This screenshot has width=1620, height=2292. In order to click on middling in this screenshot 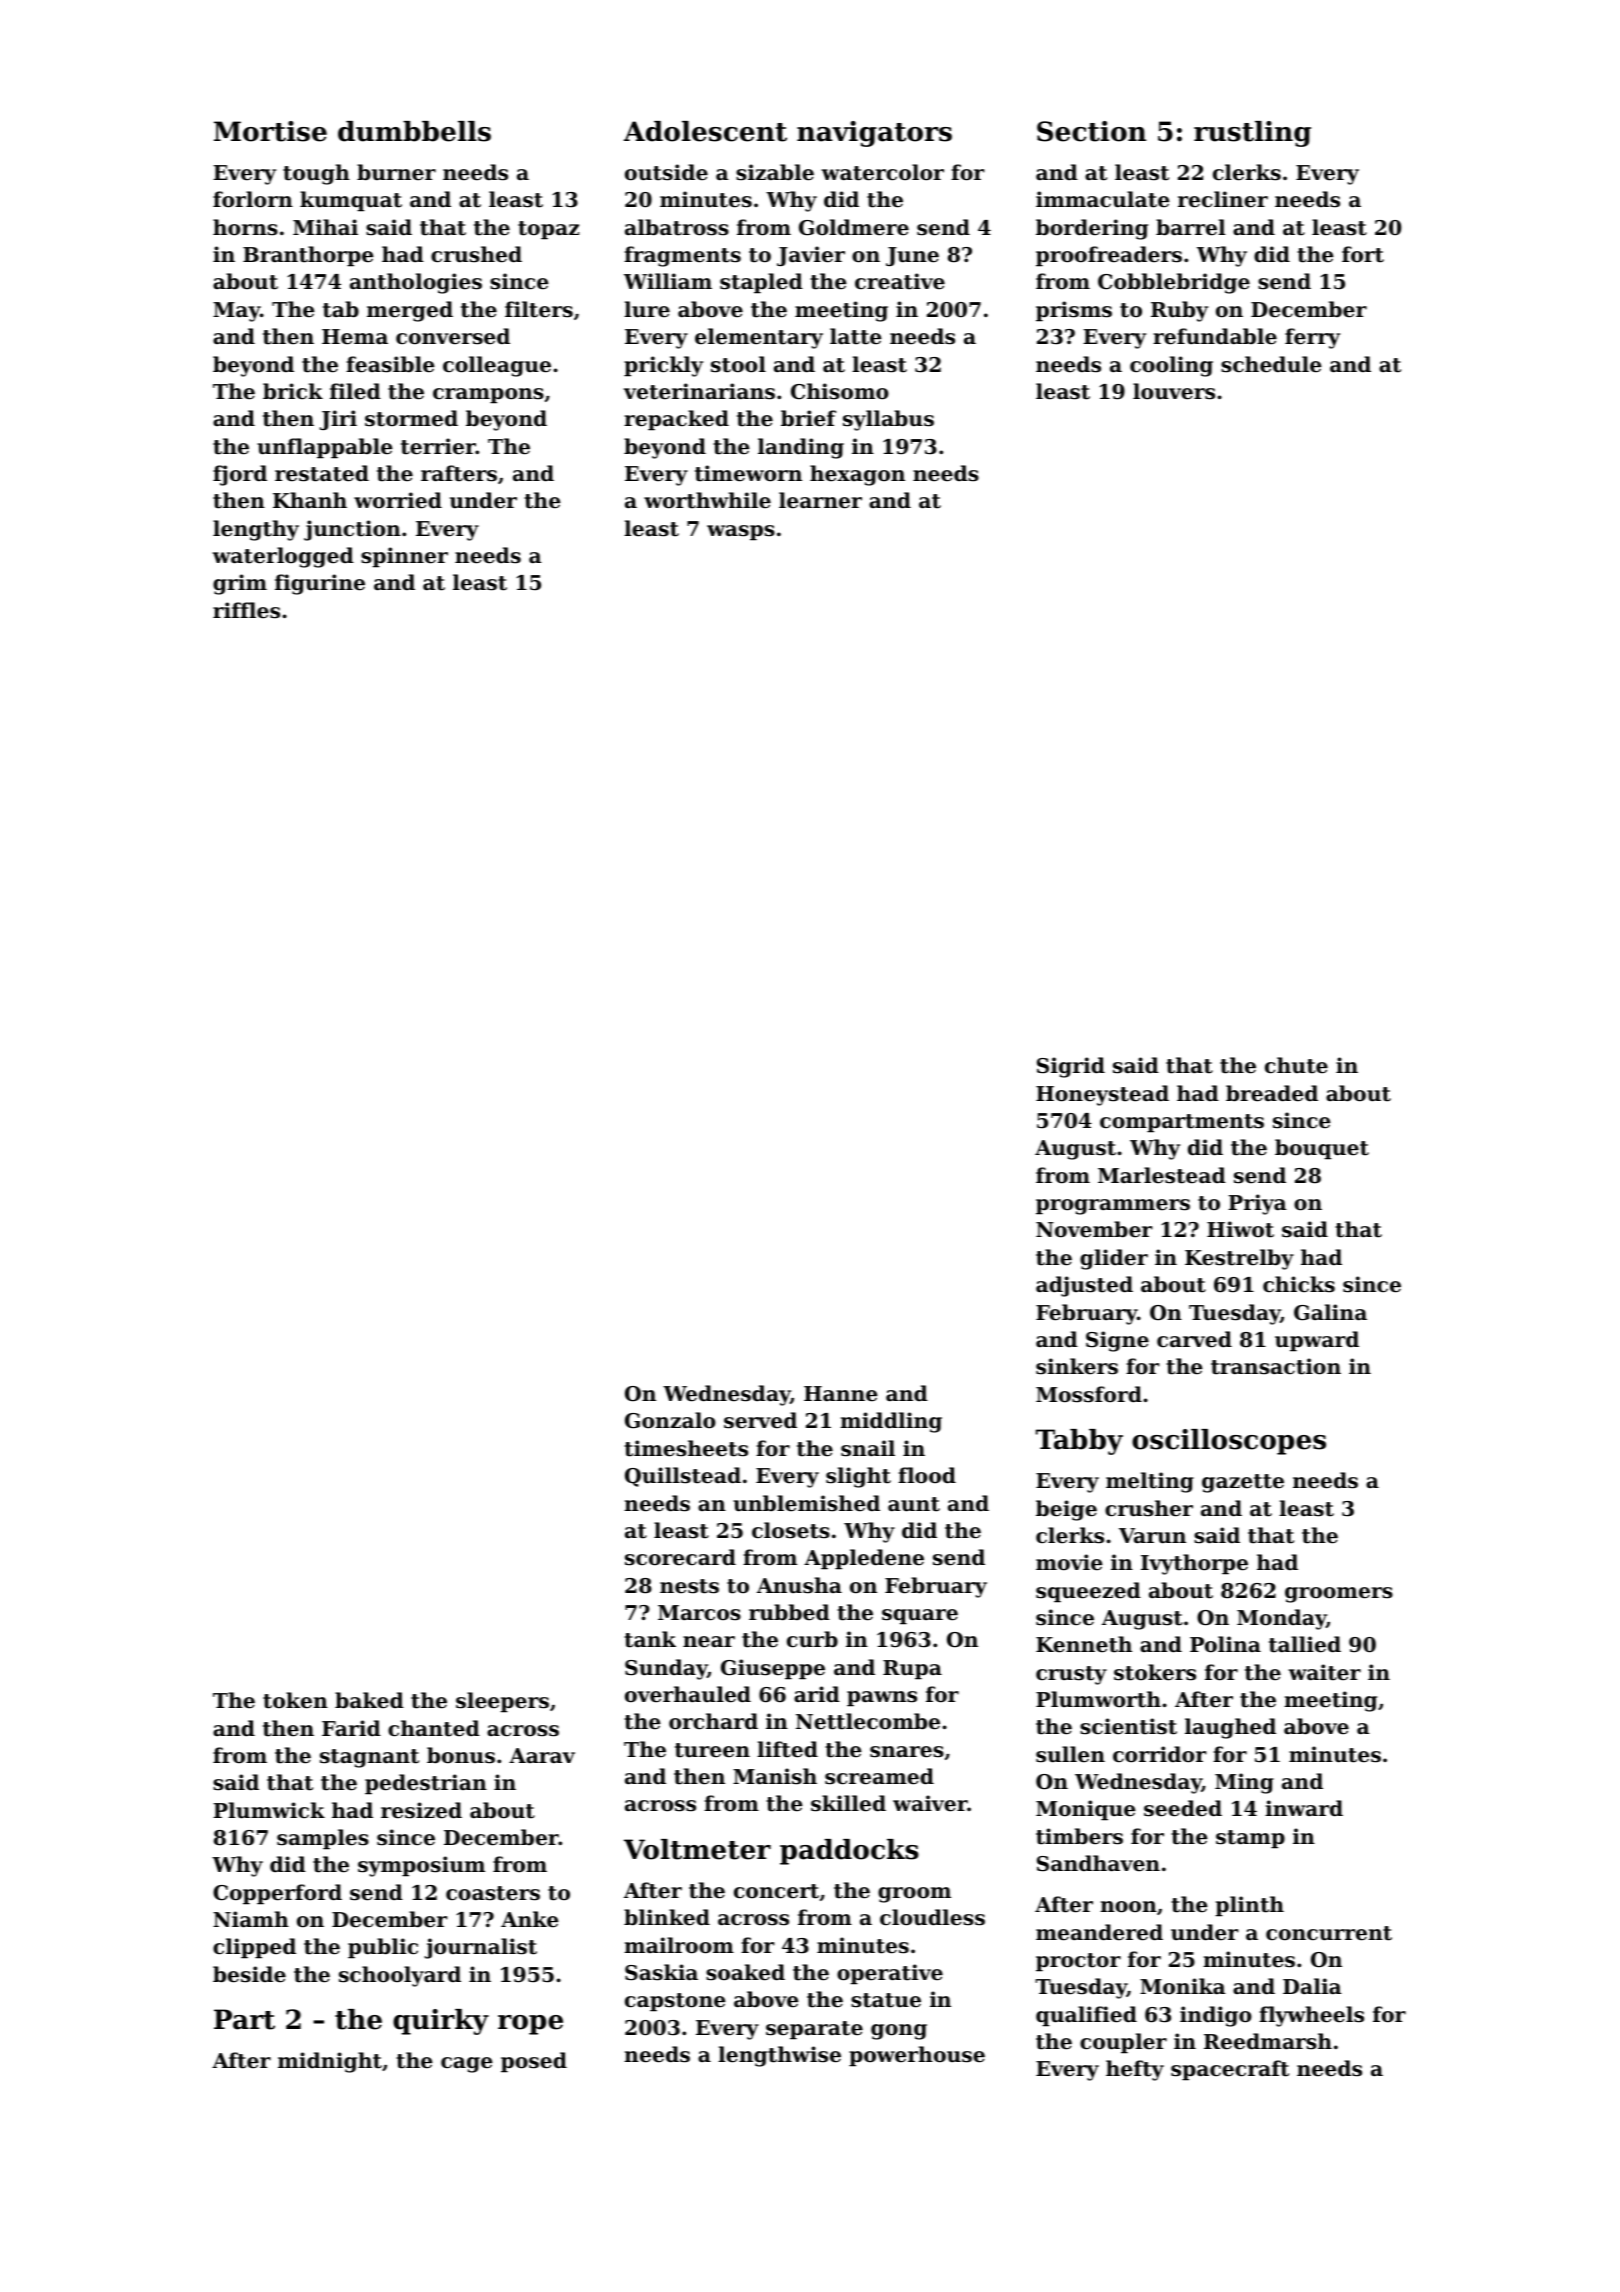, I will do `click(891, 1422)`.
